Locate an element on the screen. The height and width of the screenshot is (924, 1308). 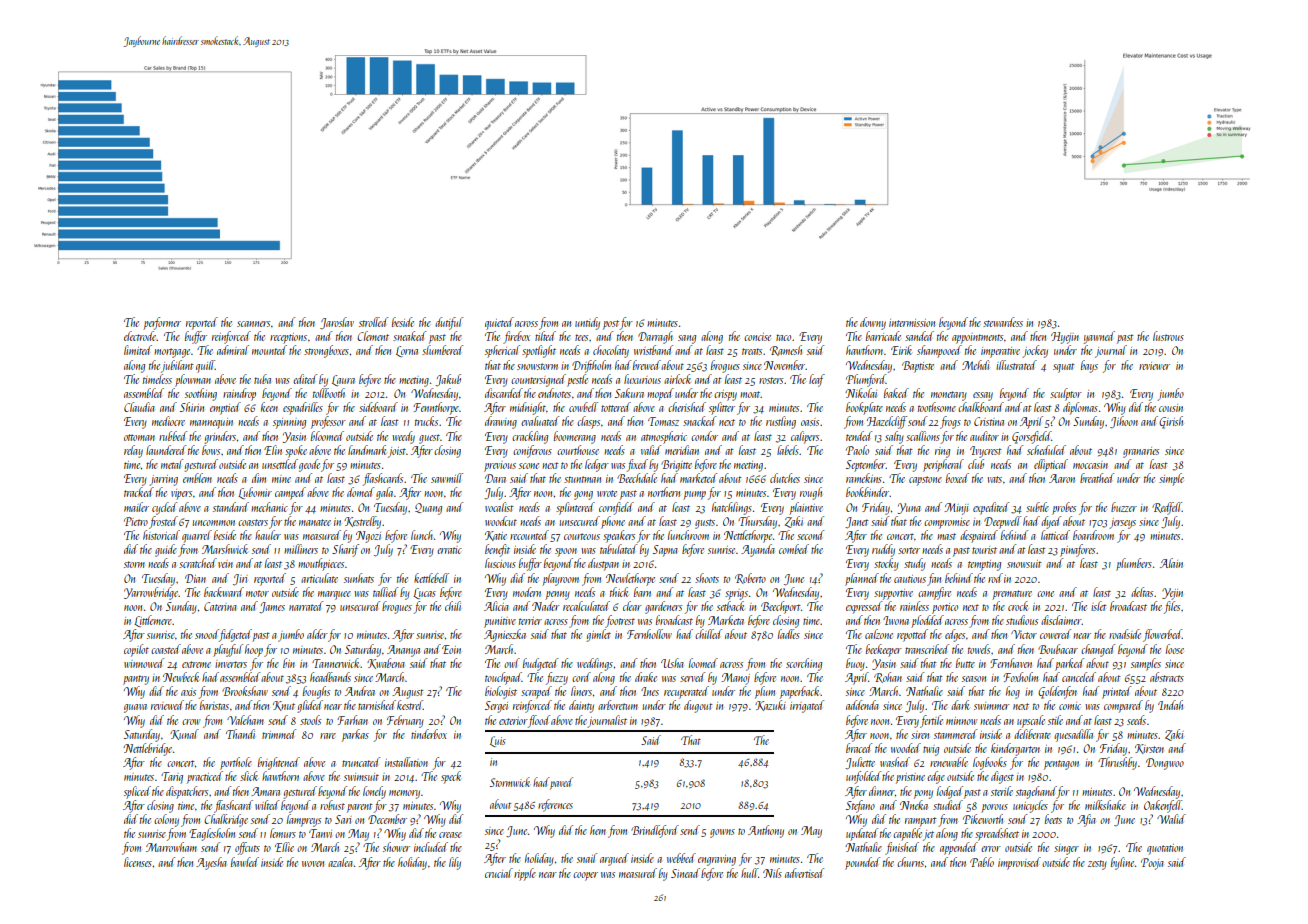
scorching is located at coordinates (804, 664).
